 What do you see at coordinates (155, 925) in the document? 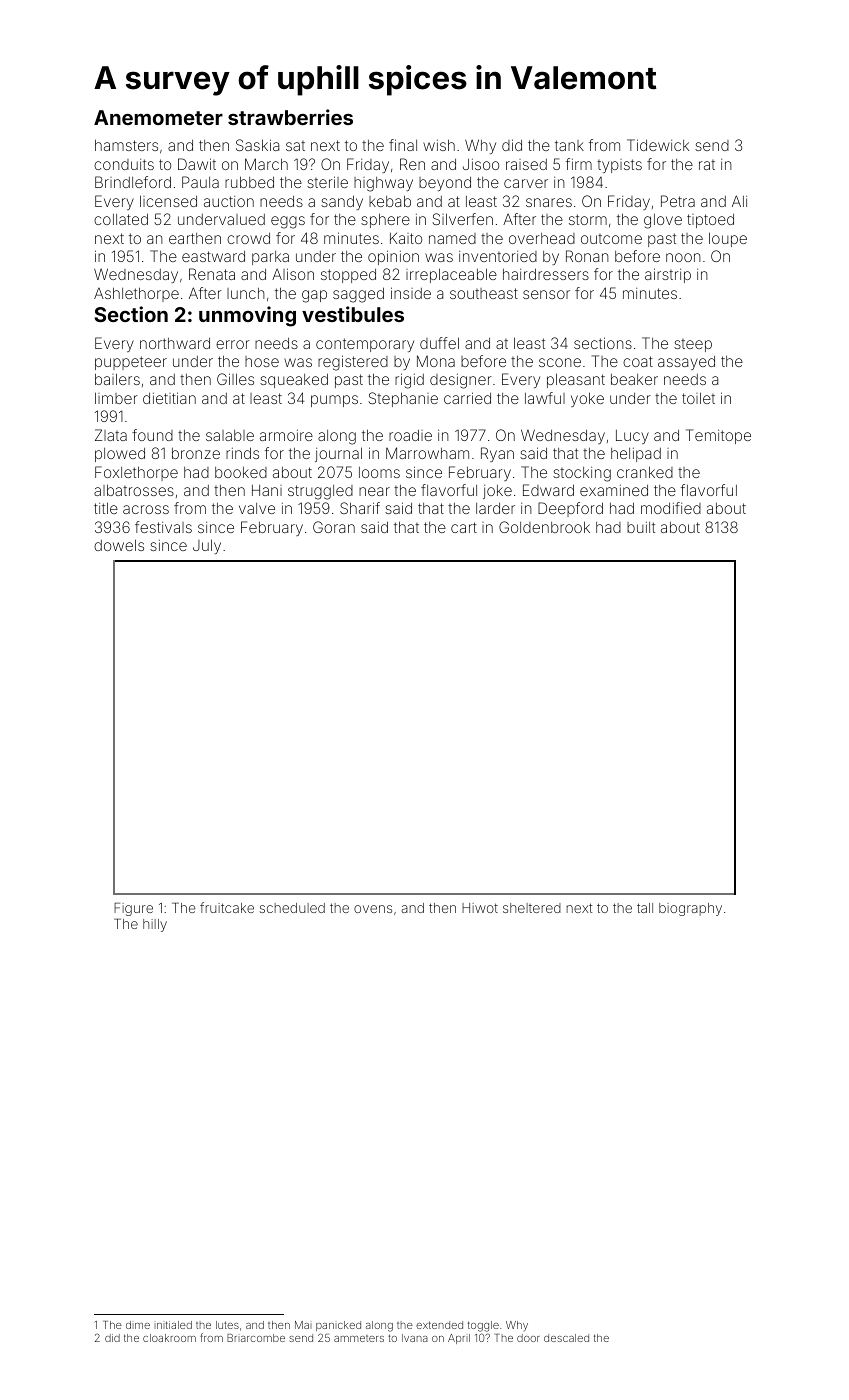
I see `hilly` at bounding box center [155, 925].
